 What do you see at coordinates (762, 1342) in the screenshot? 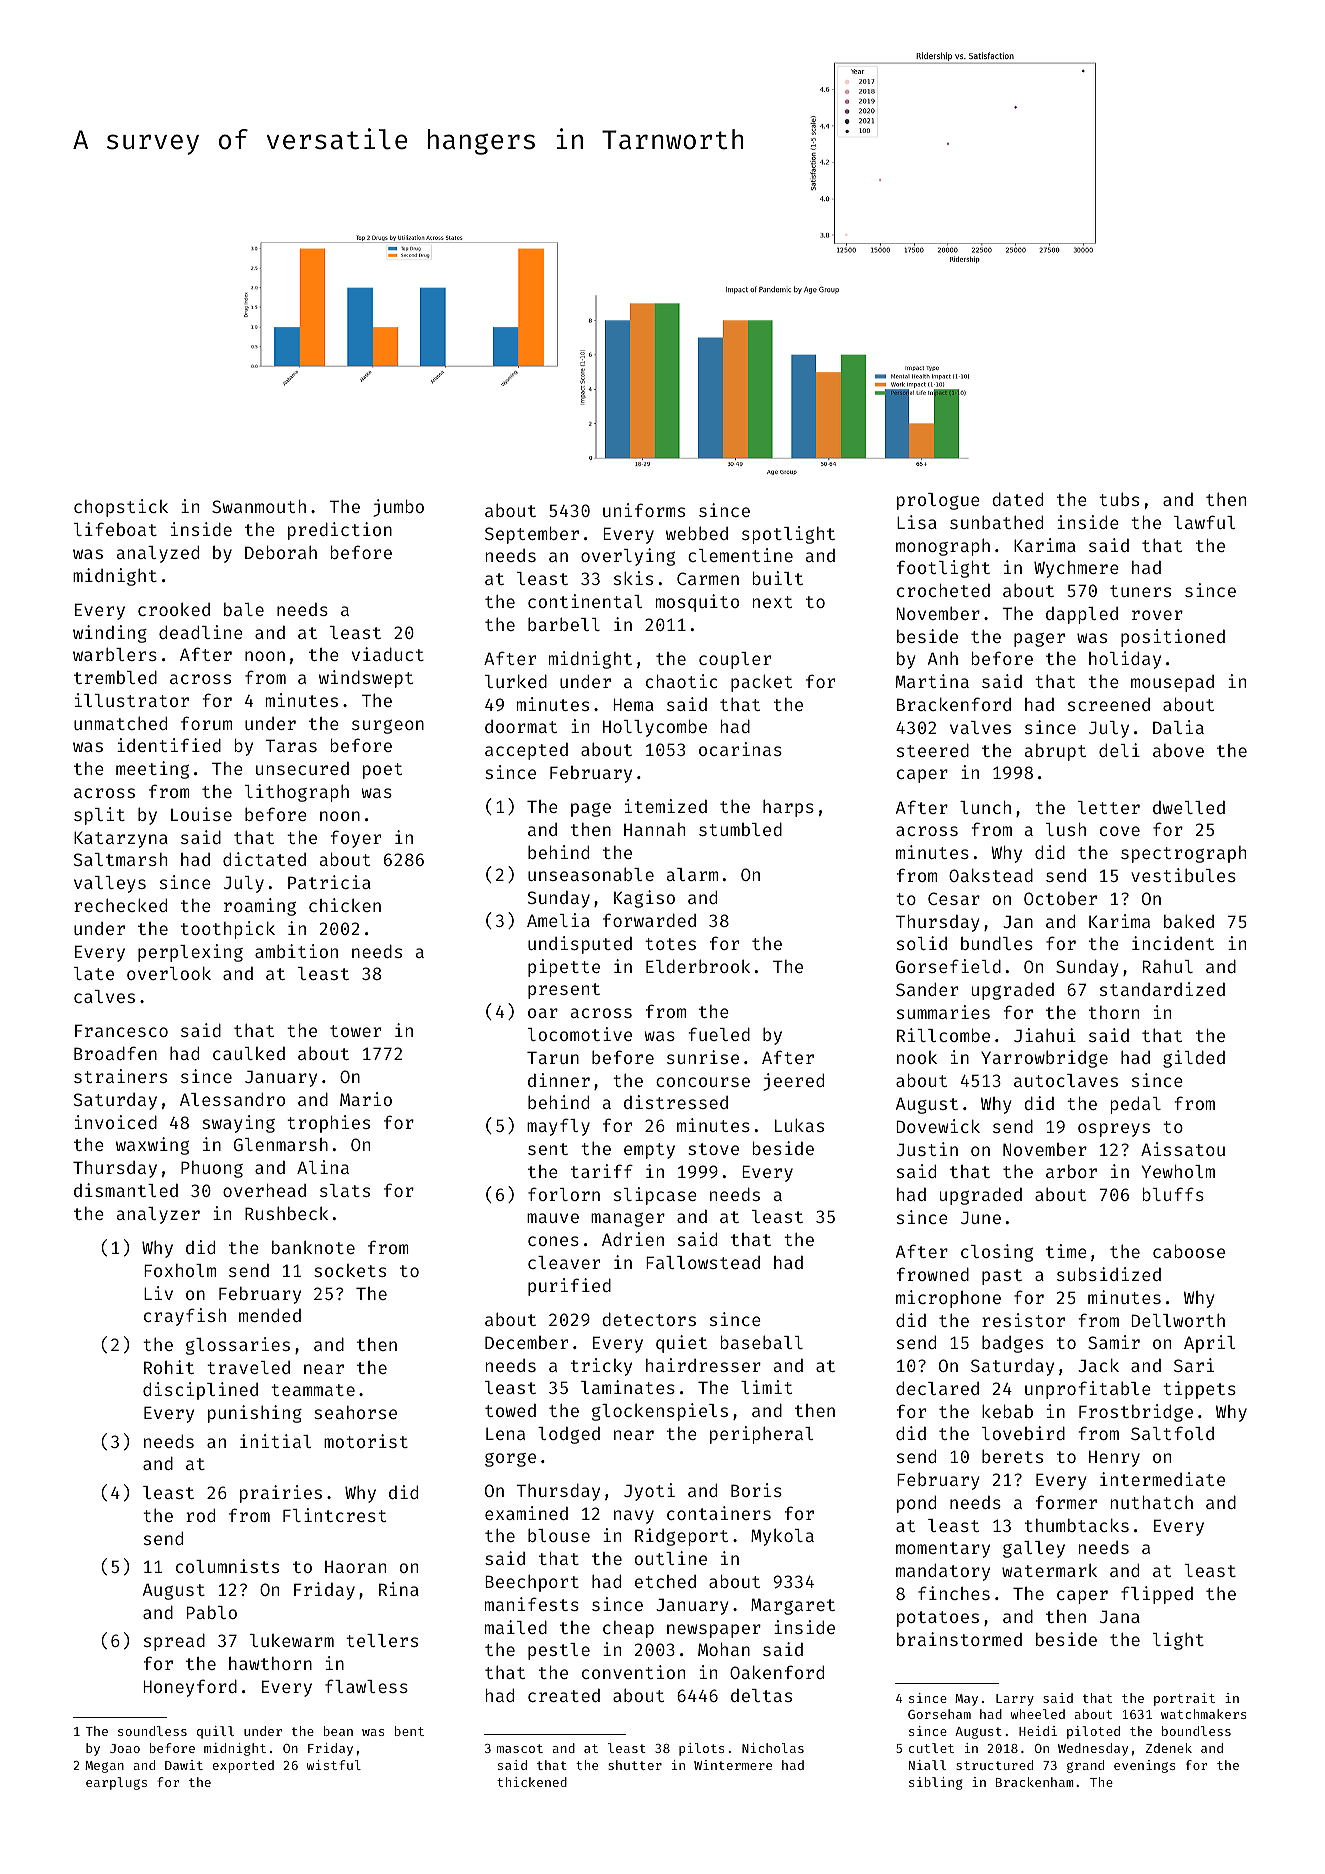
I see `baseball` at bounding box center [762, 1342].
